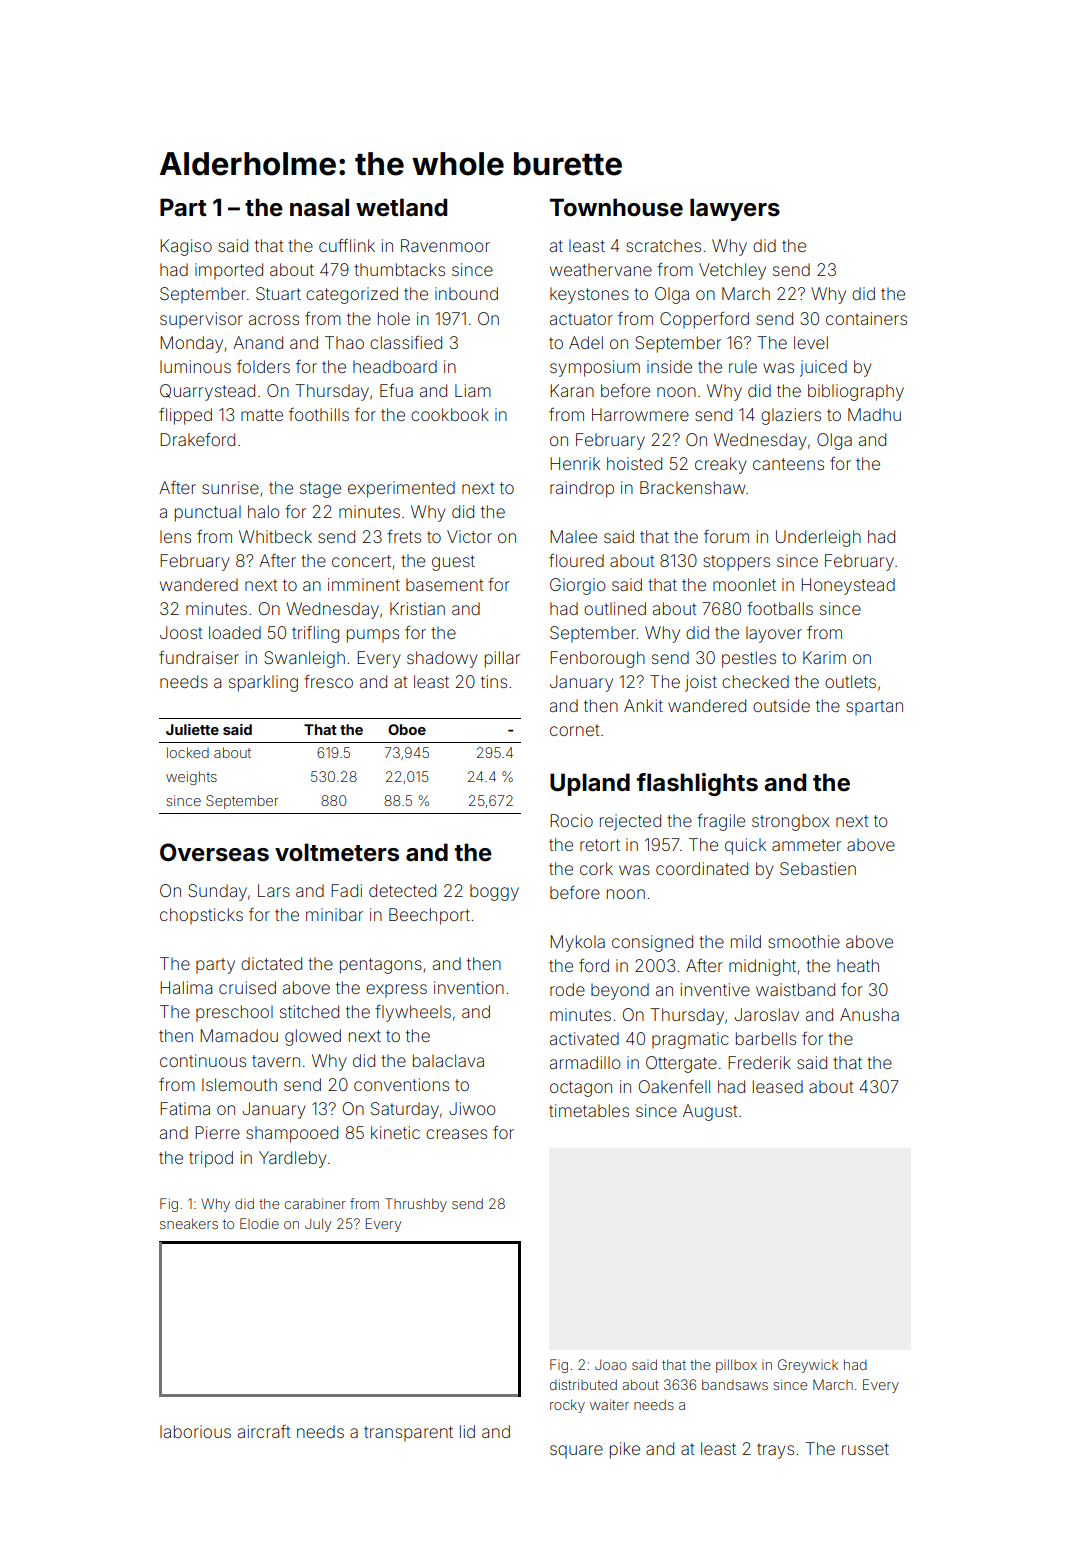  I want to click on outlets, so click(850, 681).
